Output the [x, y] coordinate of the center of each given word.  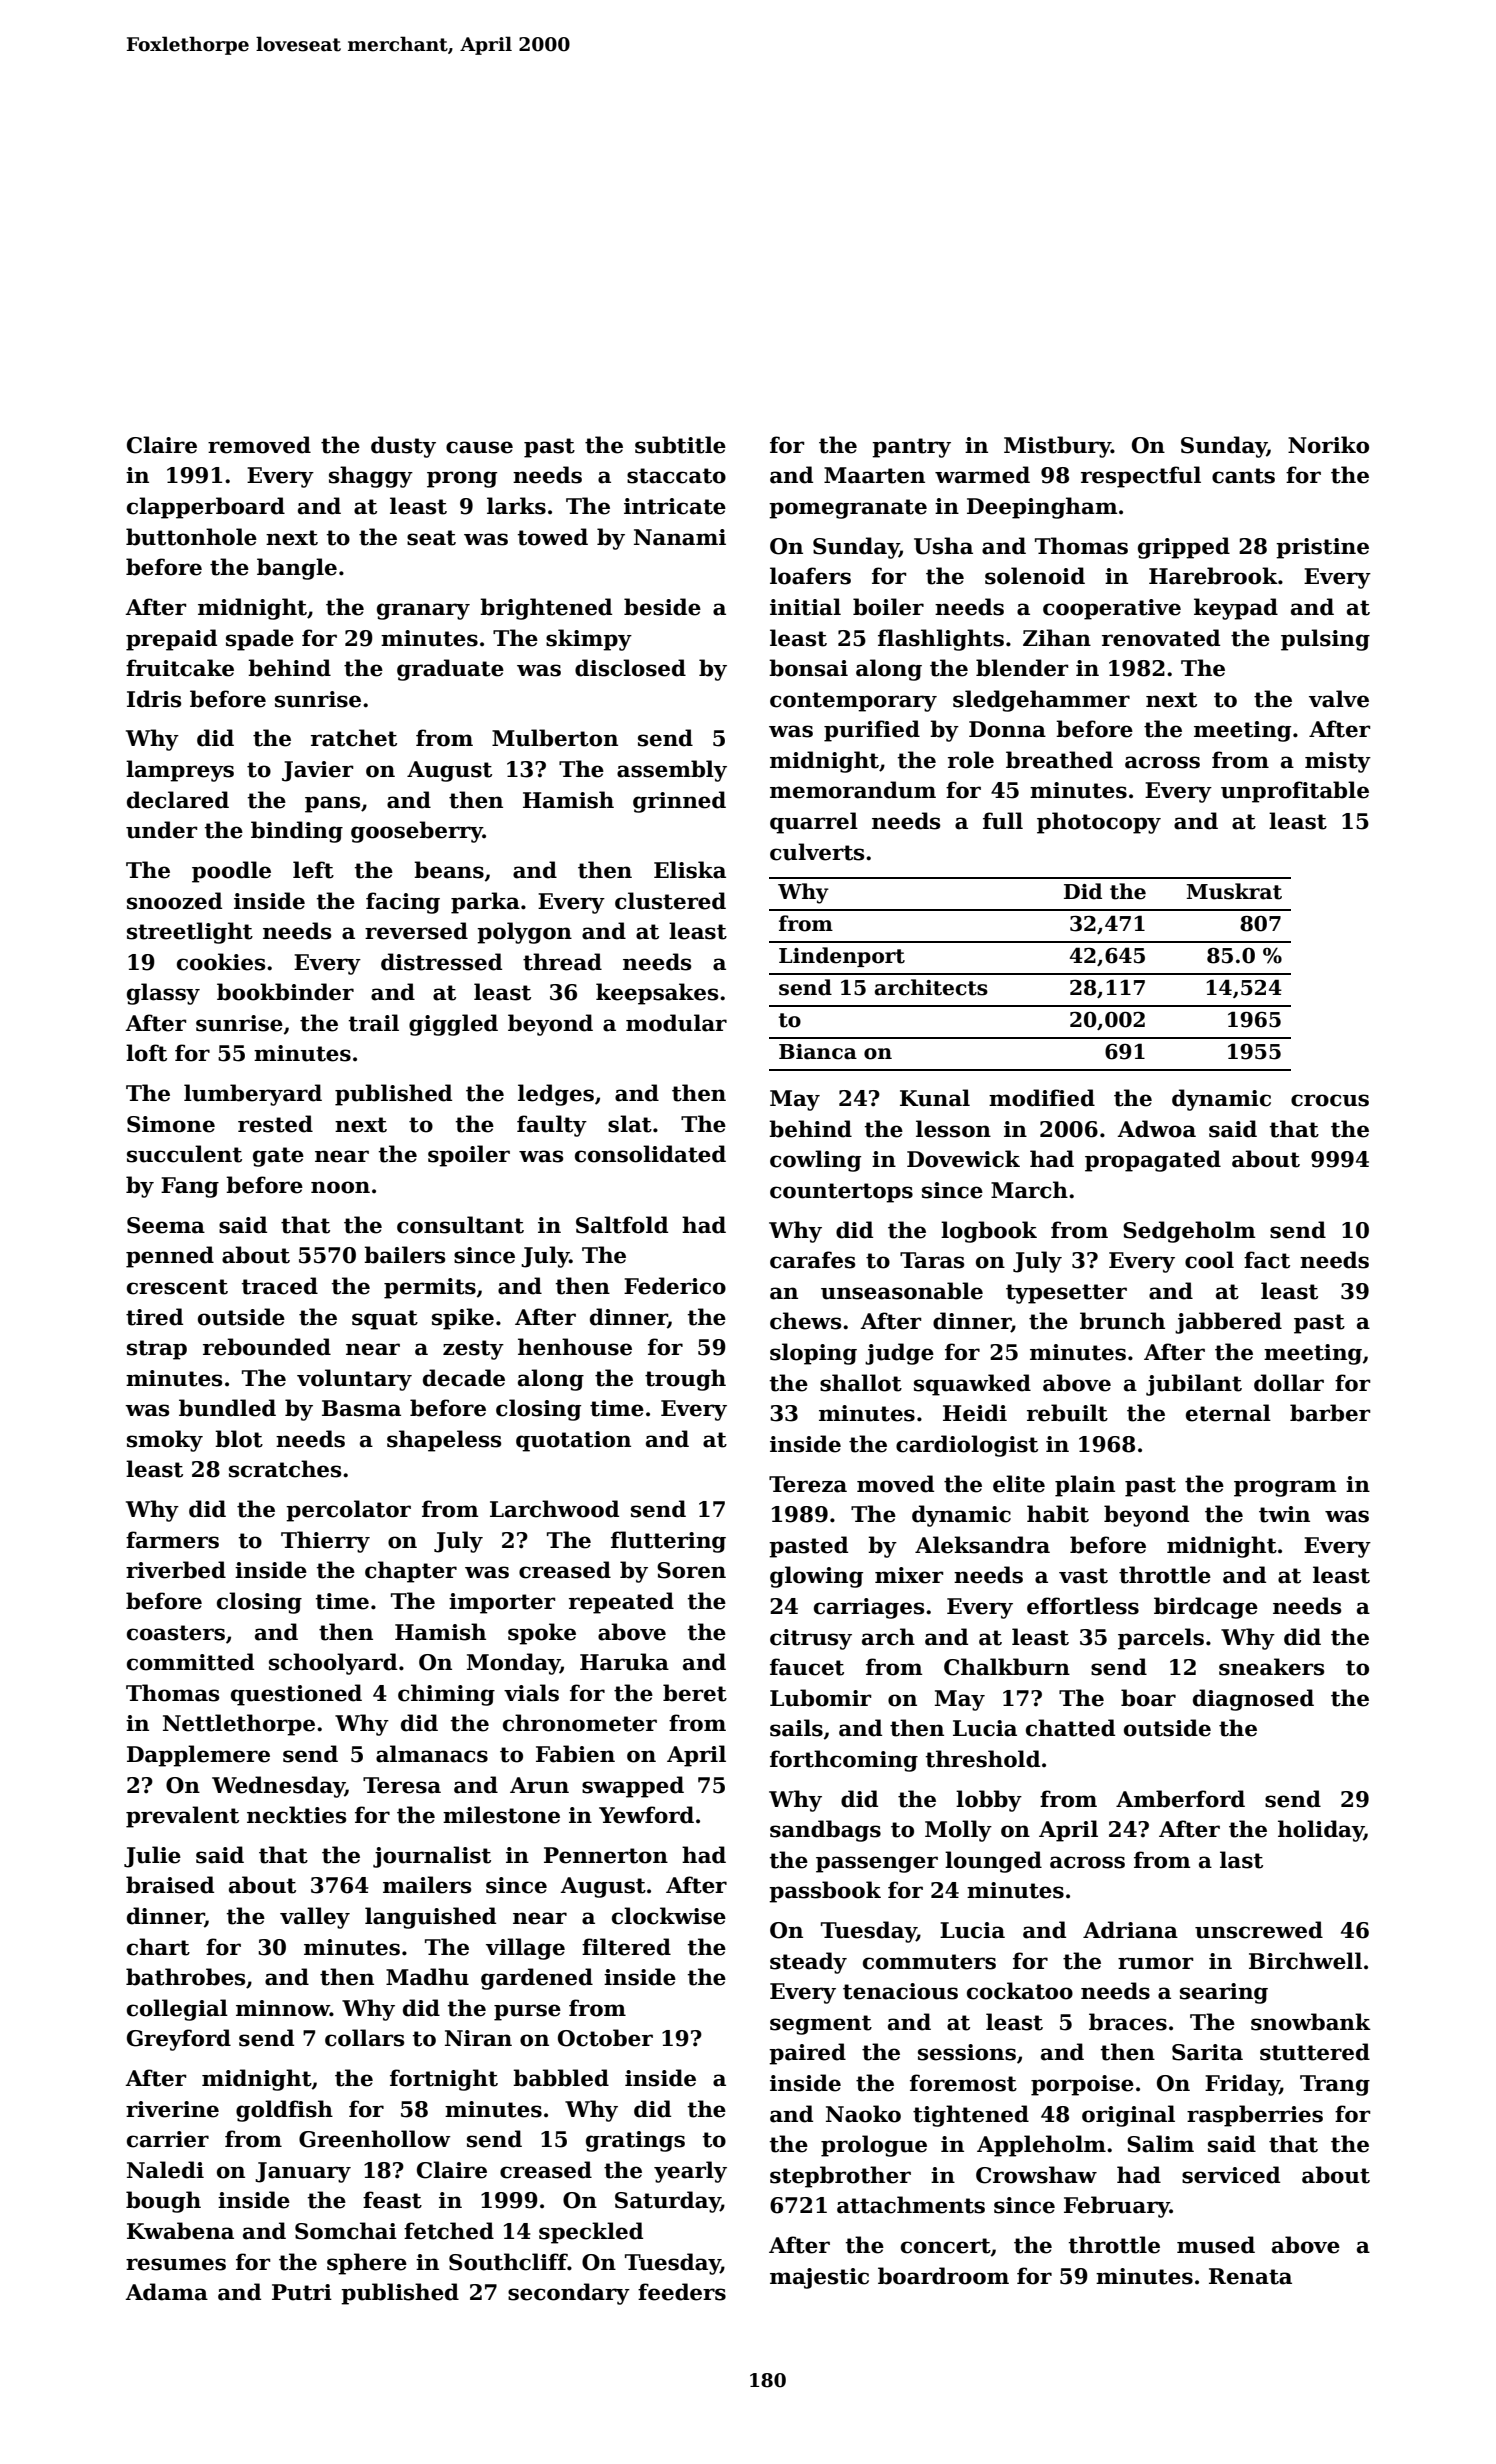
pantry [911, 448]
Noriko [1328, 445]
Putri [302, 2292]
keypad [1236, 609]
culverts [817, 852]
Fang [190, 1187]
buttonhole [191, 537]
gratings [635, 2141]
